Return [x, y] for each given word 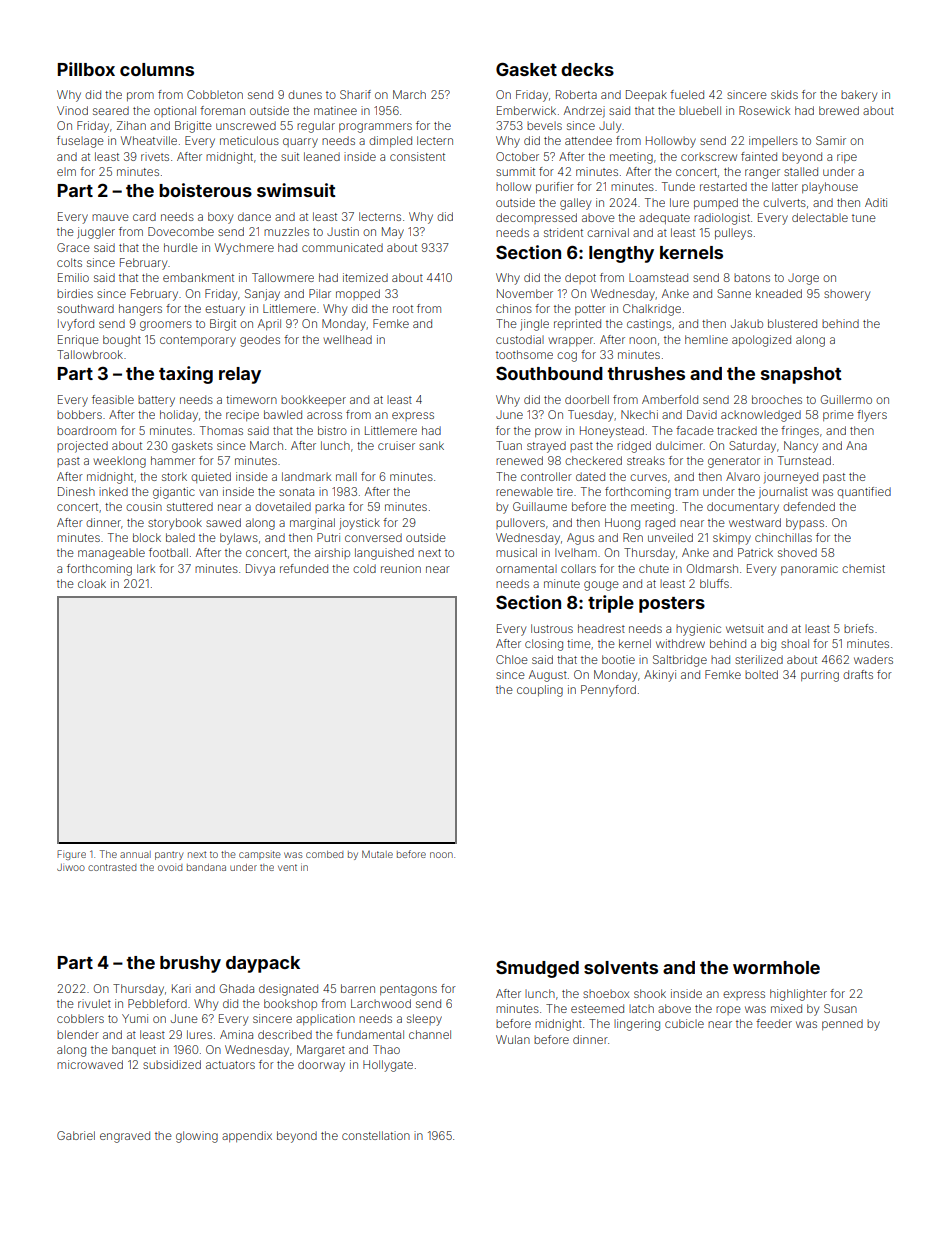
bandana [206, 867]
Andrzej [584, 112]
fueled [687, 94]
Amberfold [670, 399]
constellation [376, 1135]
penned [842, 1024]
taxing [186, 375]
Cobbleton [215, 94]
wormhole [776, 967]
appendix [247, 1136]
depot [580, 278]
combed [324, 854]
